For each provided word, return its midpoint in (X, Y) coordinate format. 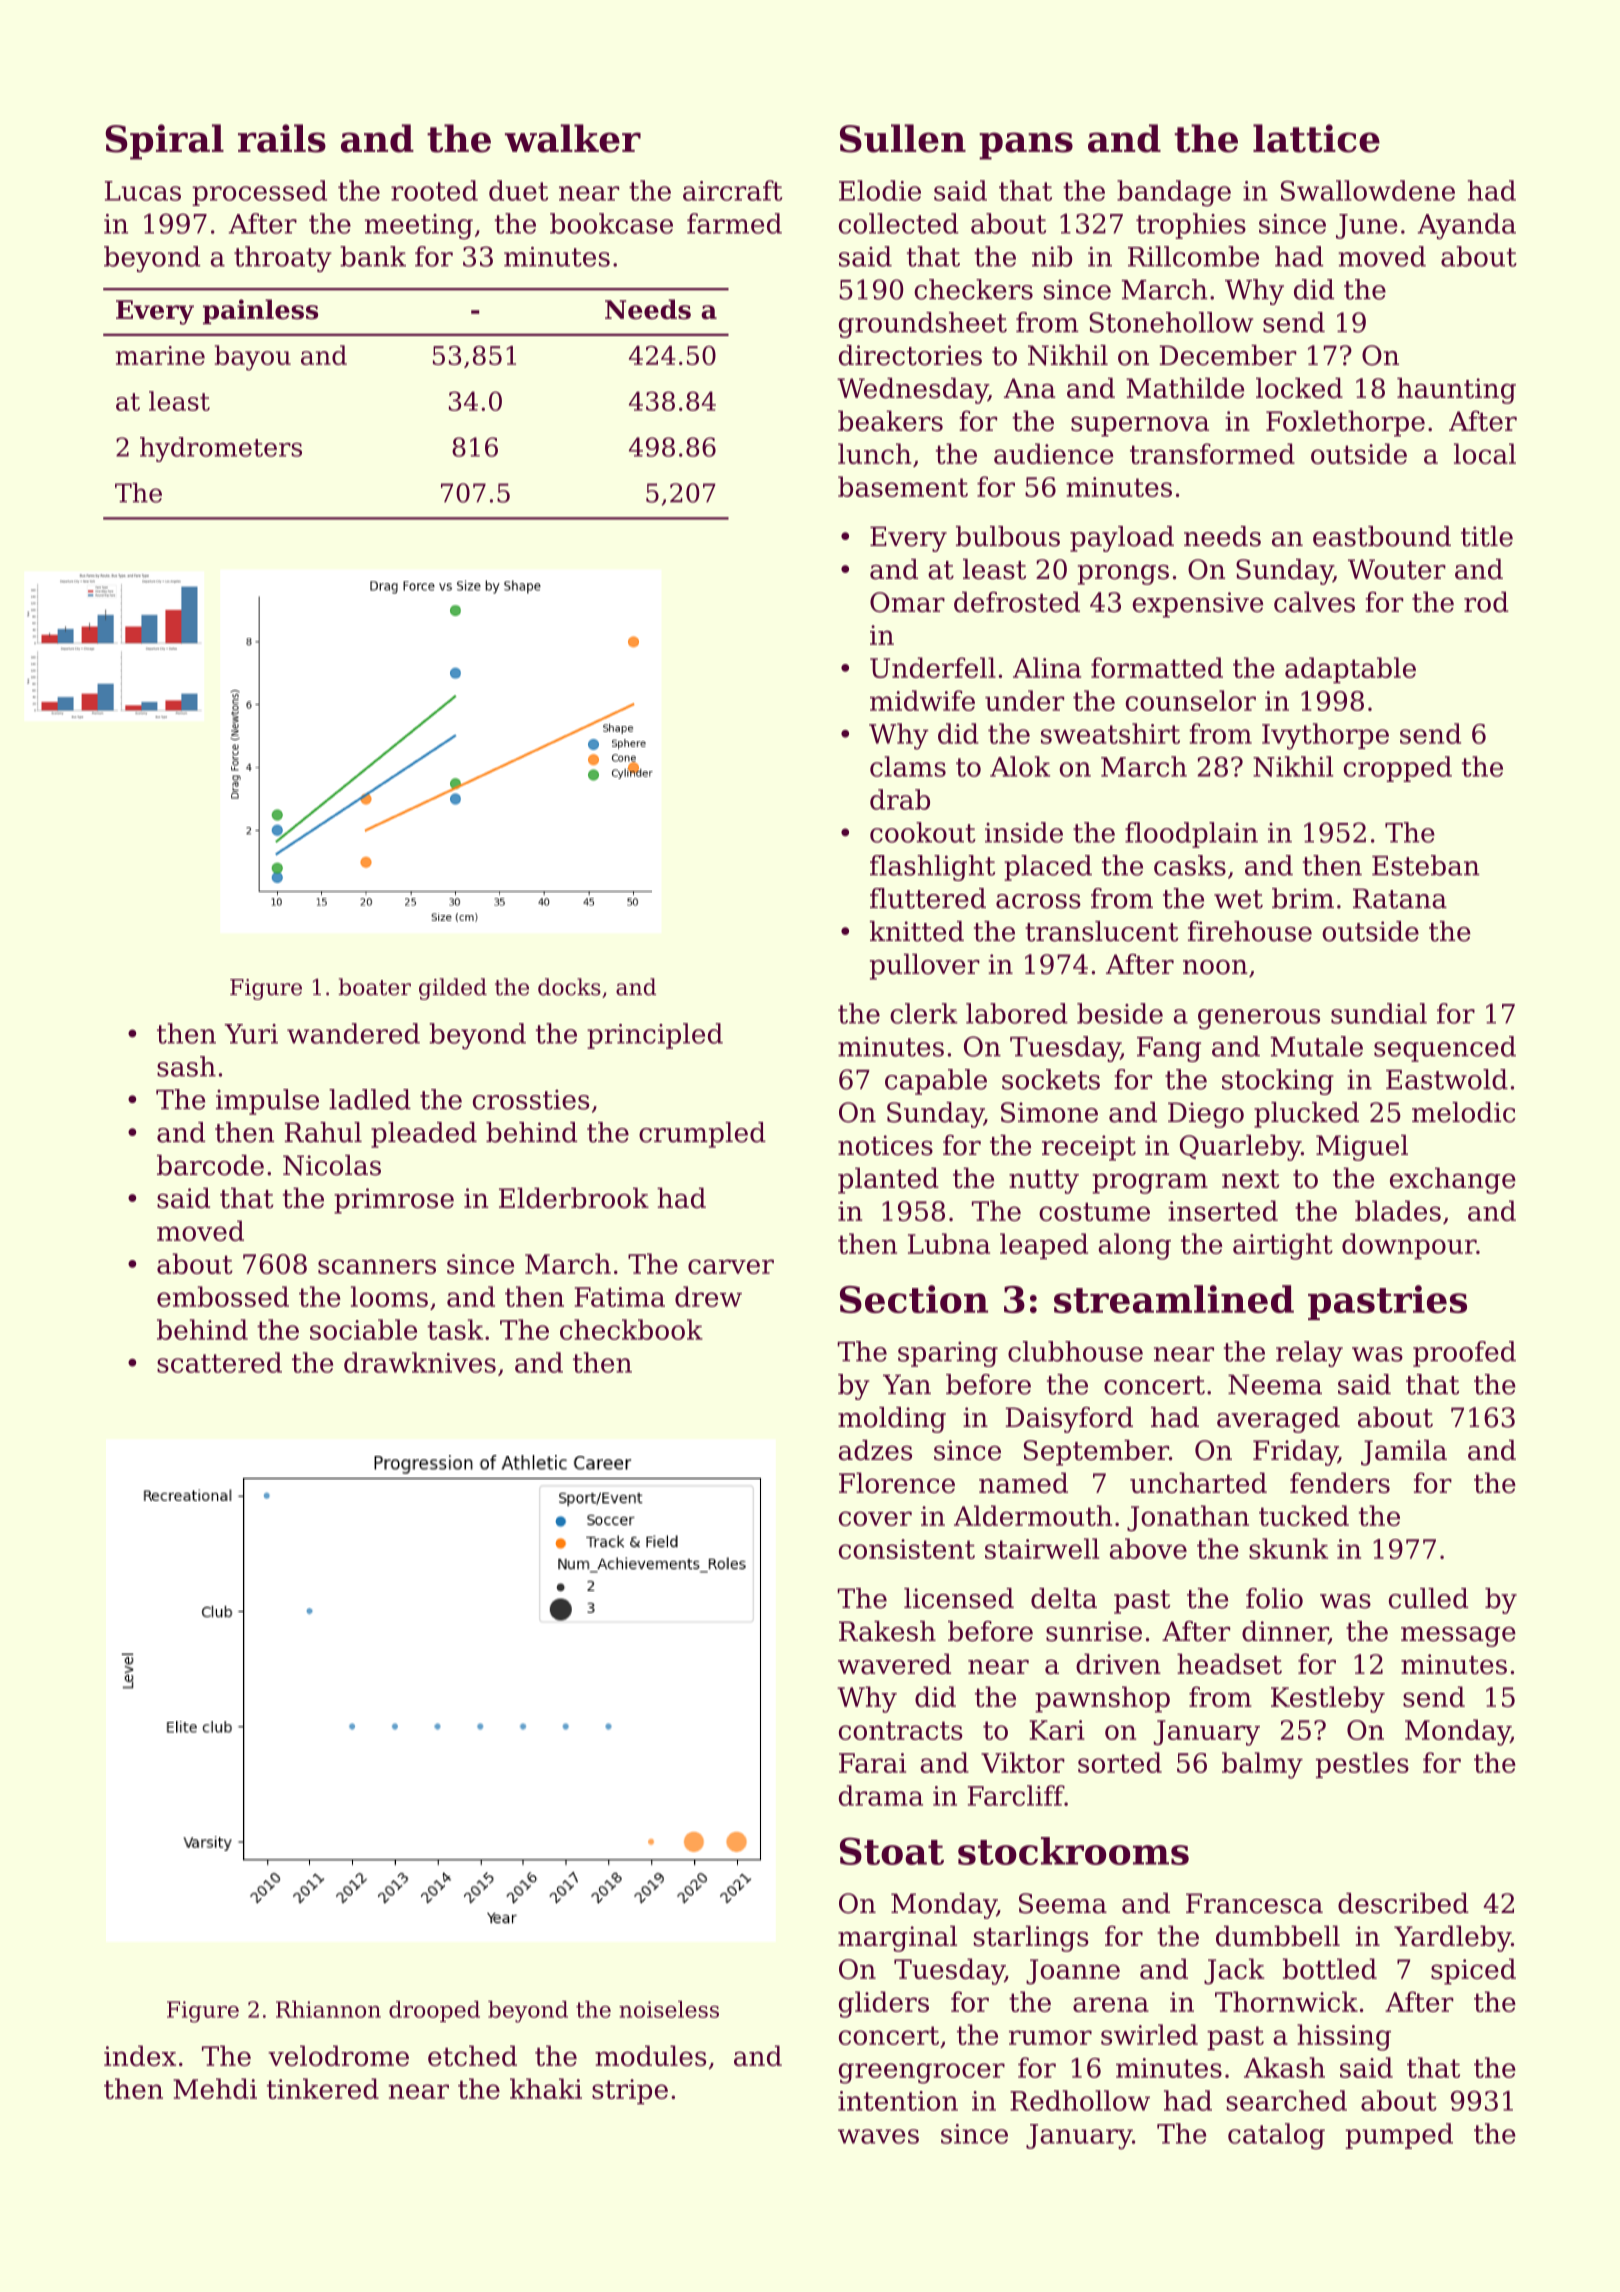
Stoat (892, 1851)
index (140, 2055)
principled (655, 1036)
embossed (223, 1296)
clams (908, 766)
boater (374, 987)
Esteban (1426, 865)
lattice (1316, 138)
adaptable (1350, 670)
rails (282, 138)
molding (892, 1420)
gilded (453, 989)
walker (573, 138)
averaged (1278, 1420)
